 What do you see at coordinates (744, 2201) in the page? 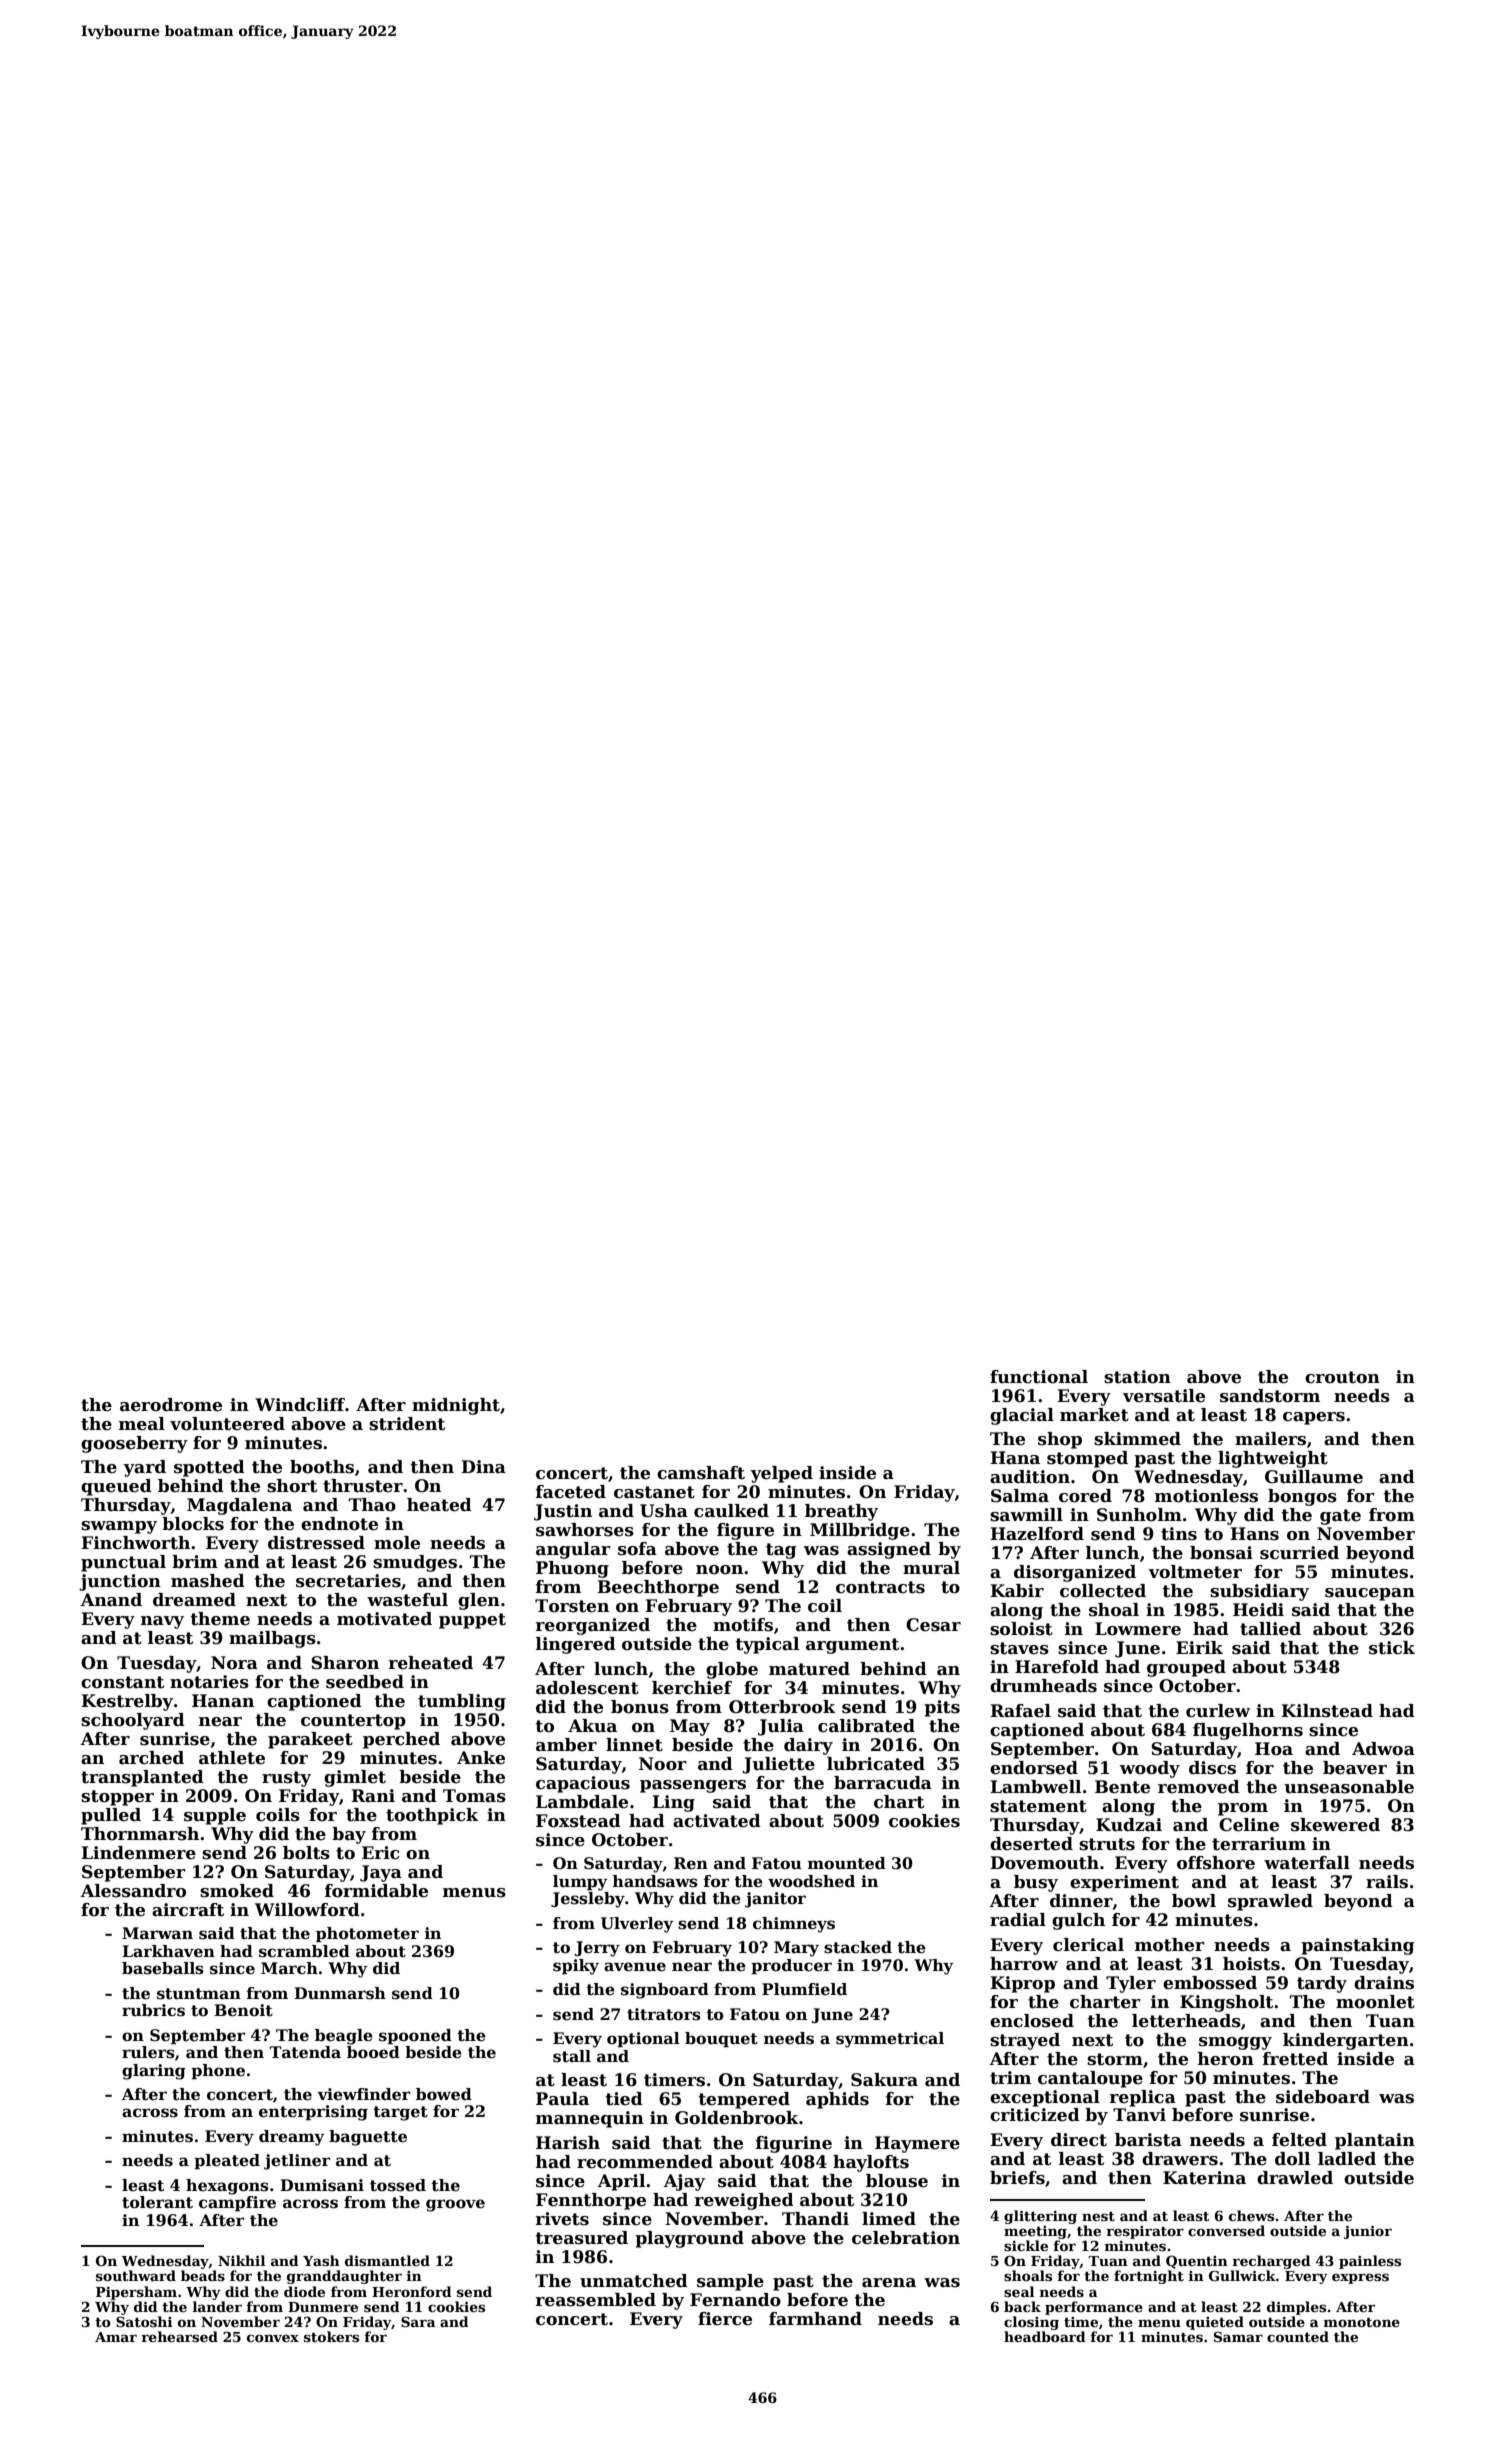
I see `reweighed` at bounding box center [744, 2201].
